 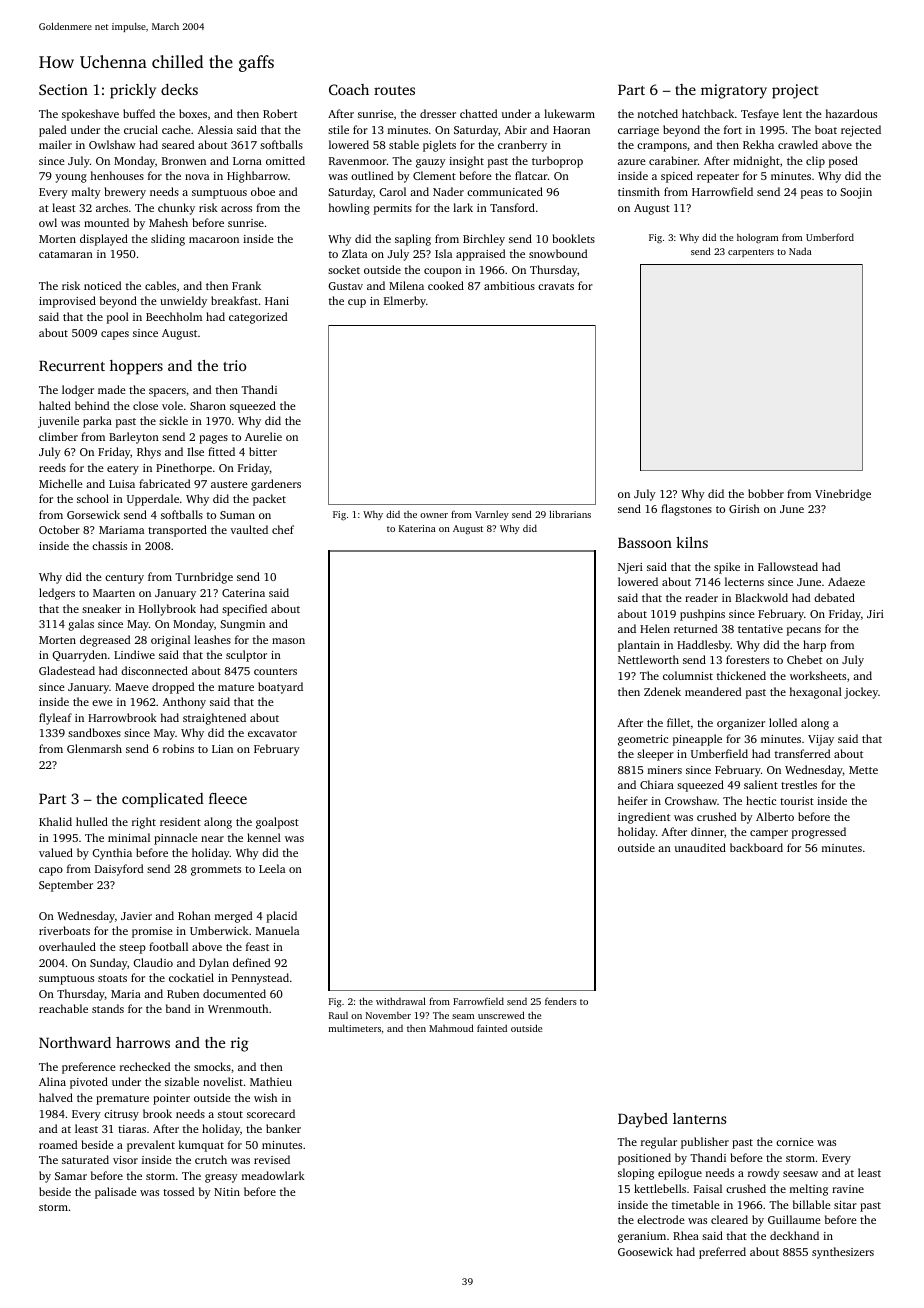 What do you see at coordinates (501, 1015) in the screenshot?
I see `unscrewed` at bounding box center [501, 1015].
